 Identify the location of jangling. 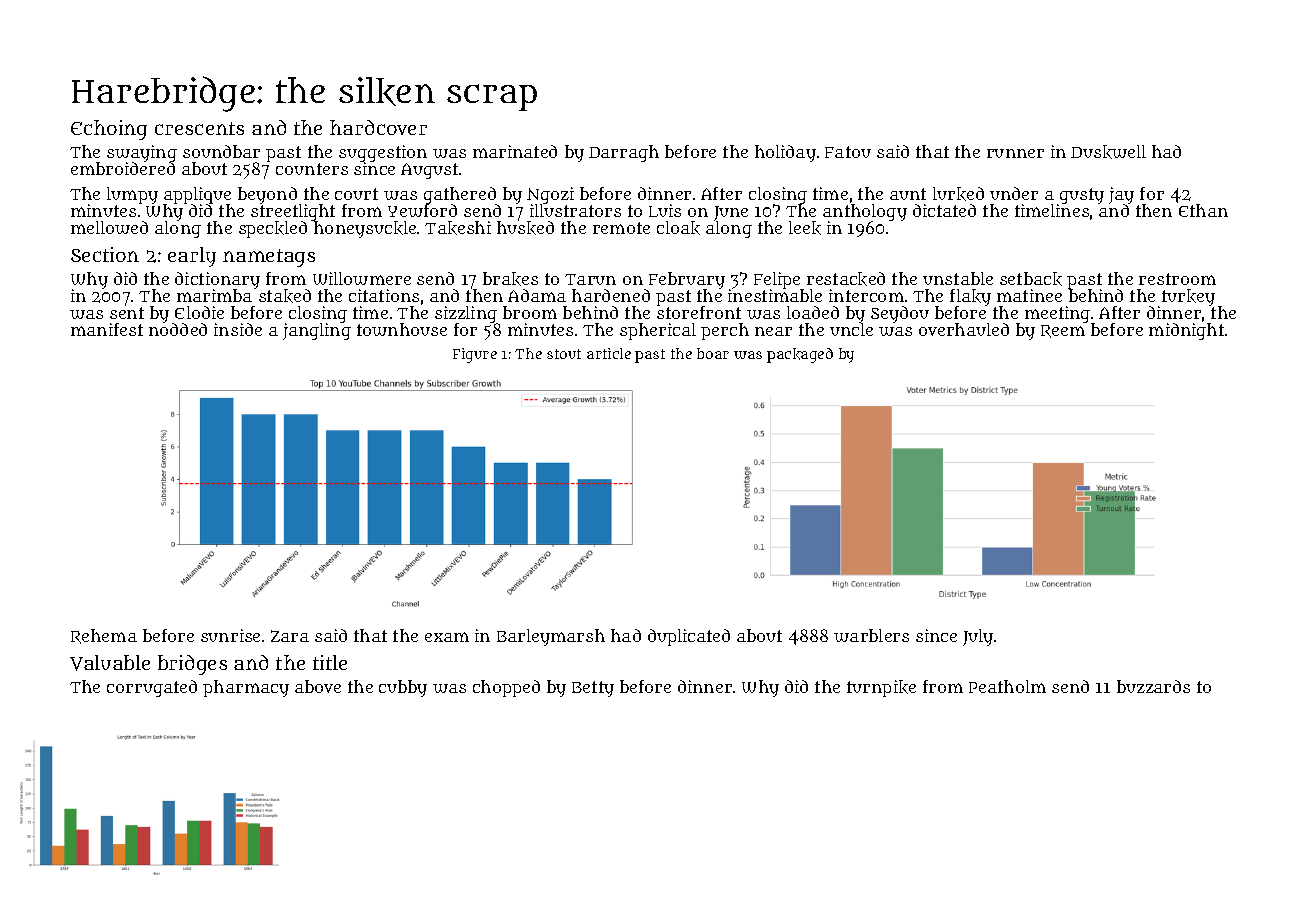
(317, 331).
